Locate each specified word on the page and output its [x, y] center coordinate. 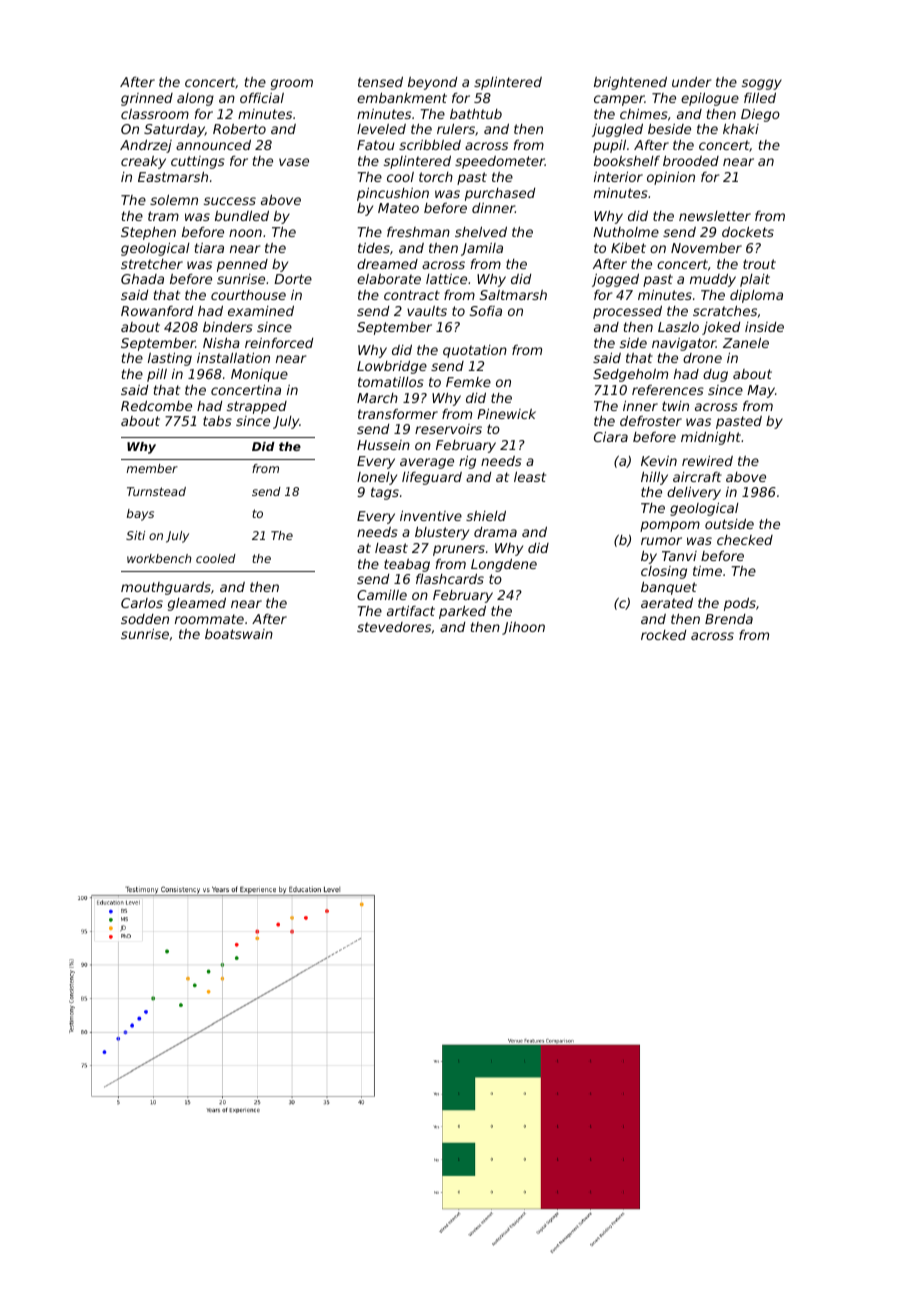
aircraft [697, 477]
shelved [481, 231]
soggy [762, 84]
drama [495, 532]
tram [163, 216]
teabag [407, 565]
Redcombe [156, 405]
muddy [713, 280]
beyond [432, 83]
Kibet [628, 247]
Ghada [142, 279]
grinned [147, 99]
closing [664, 572]
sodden [145, 619]
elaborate [389, 279]
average [427, 463]
